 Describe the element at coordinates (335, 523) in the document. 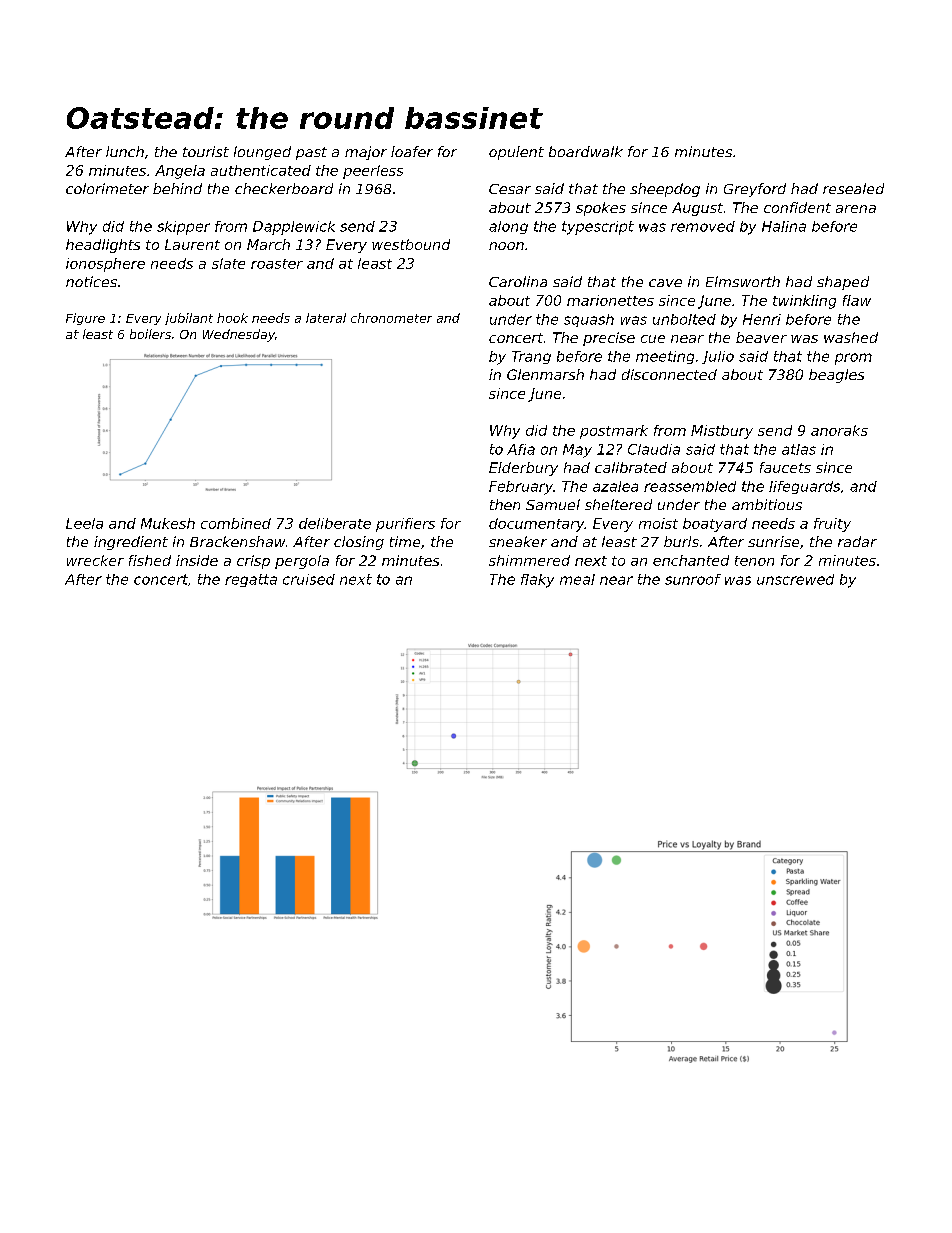

I see `deliberate` at that location.
